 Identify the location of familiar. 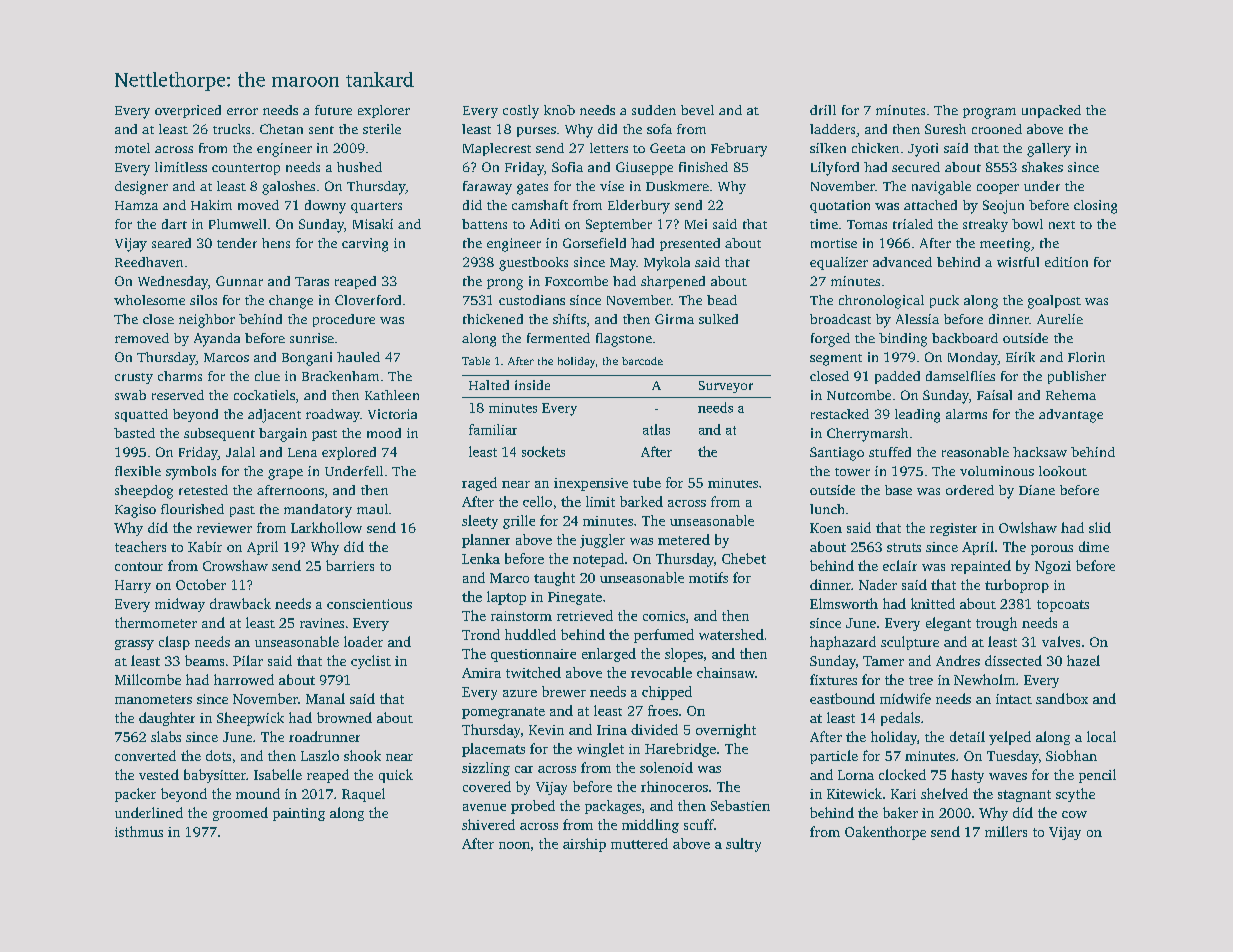
(493, 429).
